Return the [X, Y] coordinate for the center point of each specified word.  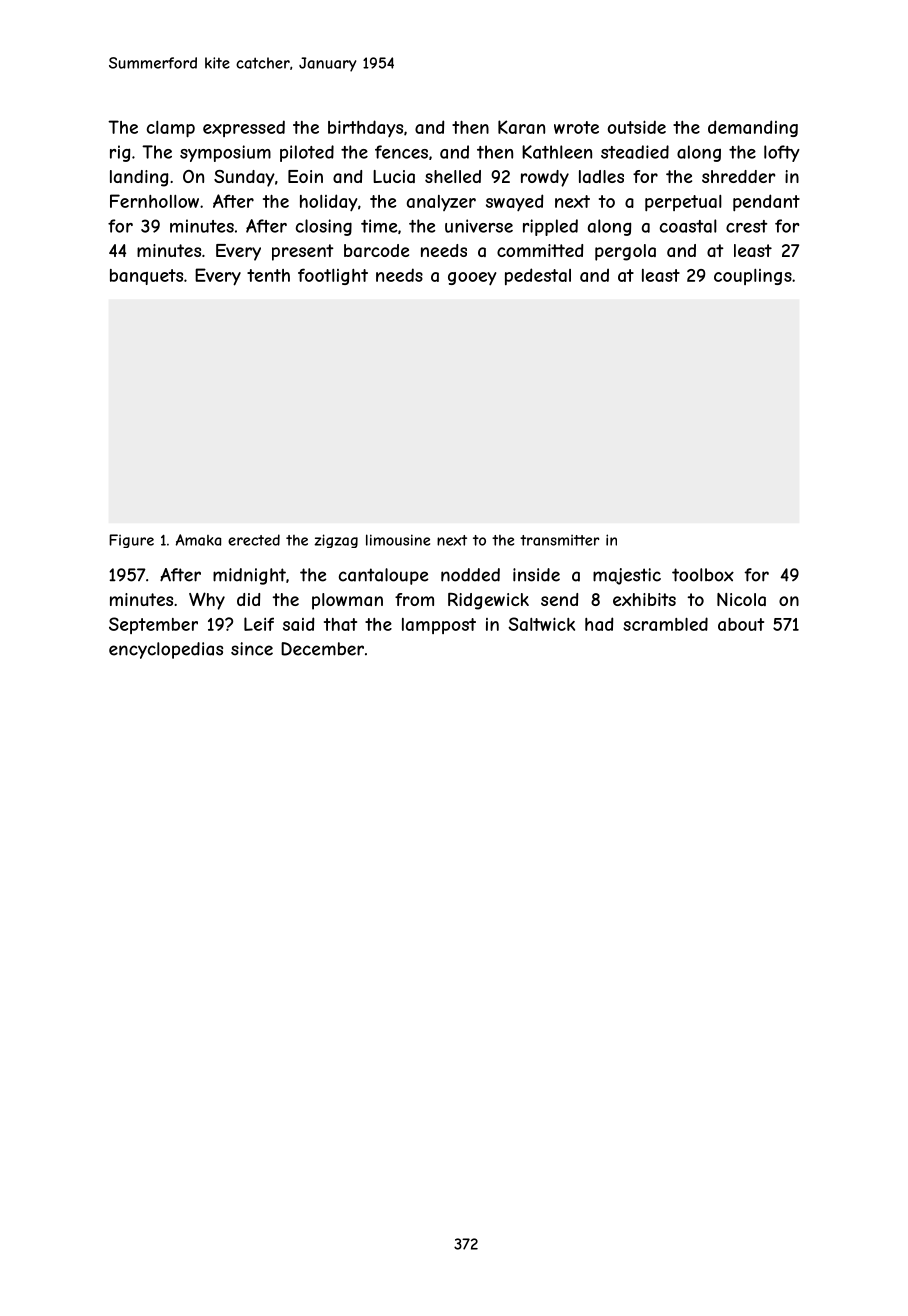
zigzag [336, 541]
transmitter [559, 540]
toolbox [703, 575]
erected [254, 540]
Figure [131, 541]
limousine [398, 540]
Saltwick [541, 624]
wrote [576, 127]
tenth [268, 275]
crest [747, 226]
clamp [171, 129]
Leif [259, 624]
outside [637, 127]
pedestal [538, 276]
